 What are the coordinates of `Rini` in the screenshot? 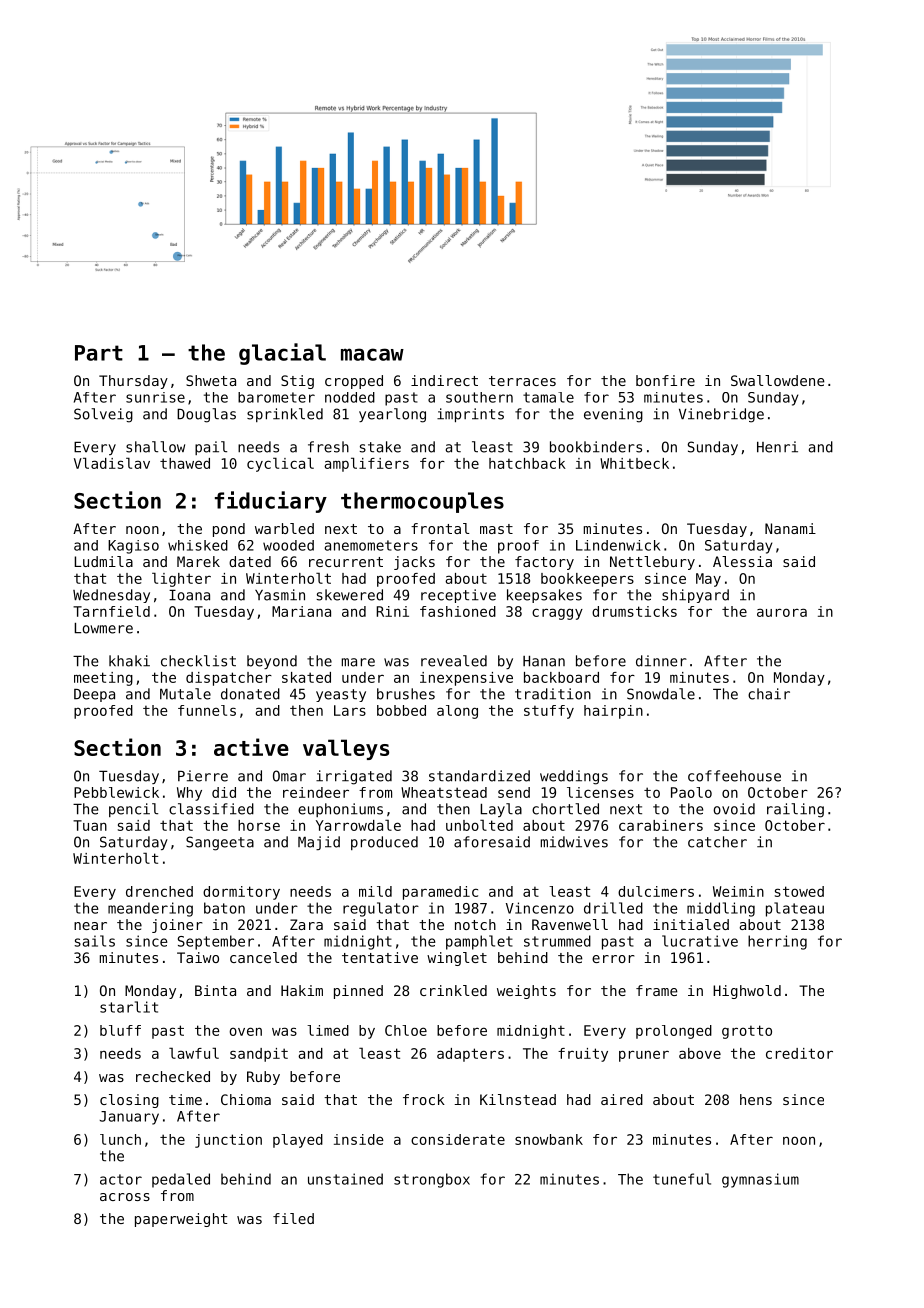 It's located at (392, 611).
